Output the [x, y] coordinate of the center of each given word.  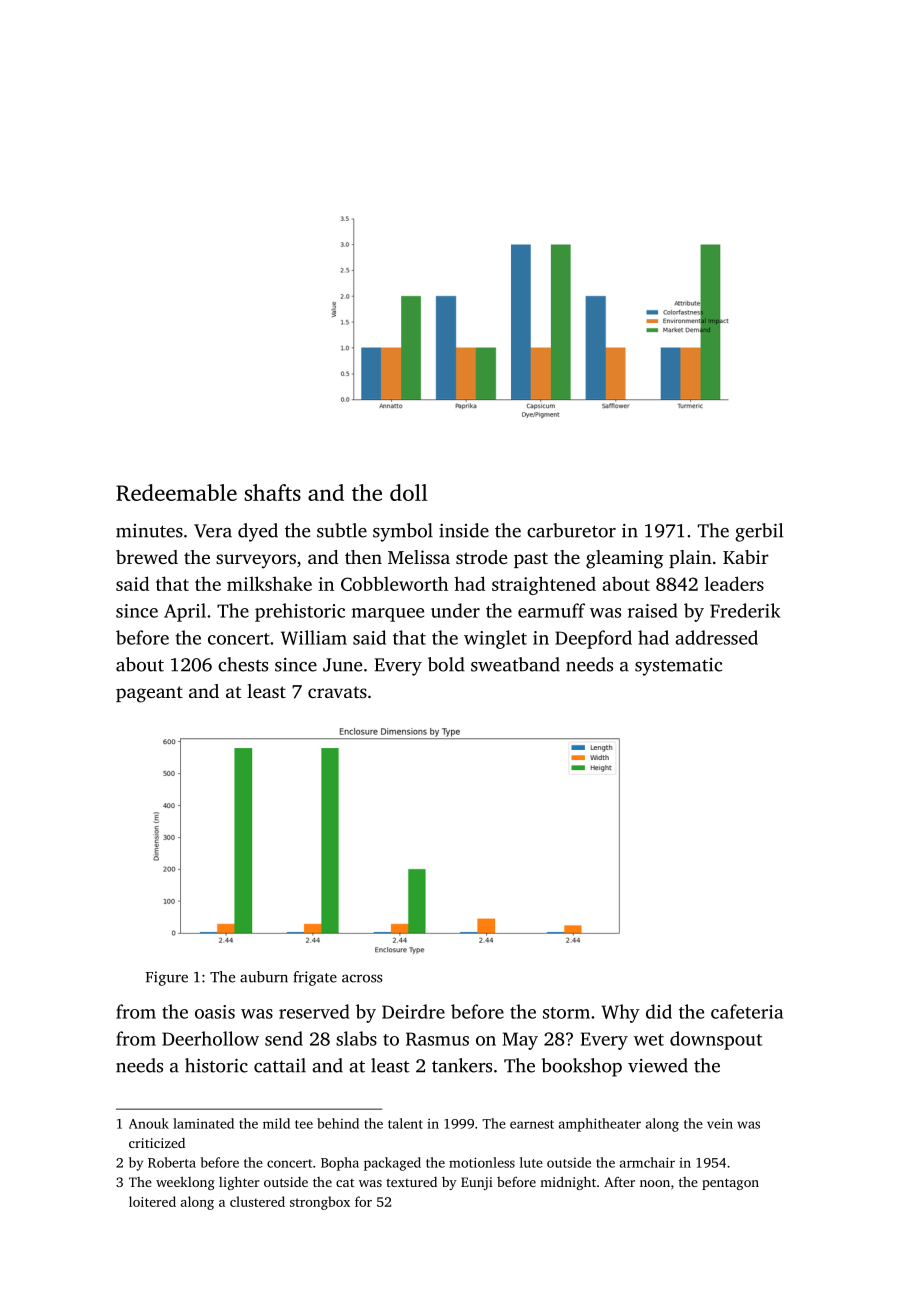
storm [566, 1013]
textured [411, 1182]
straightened [544, 585]
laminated [203, 1123]
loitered [152, 1201]
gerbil [759, 532]
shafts [273, 492]
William [314, 637]
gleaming [624, 559]
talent [405, 1123]
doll [409, 492]
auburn [264, 977]
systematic [678, 667]
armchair [647, 1162]
